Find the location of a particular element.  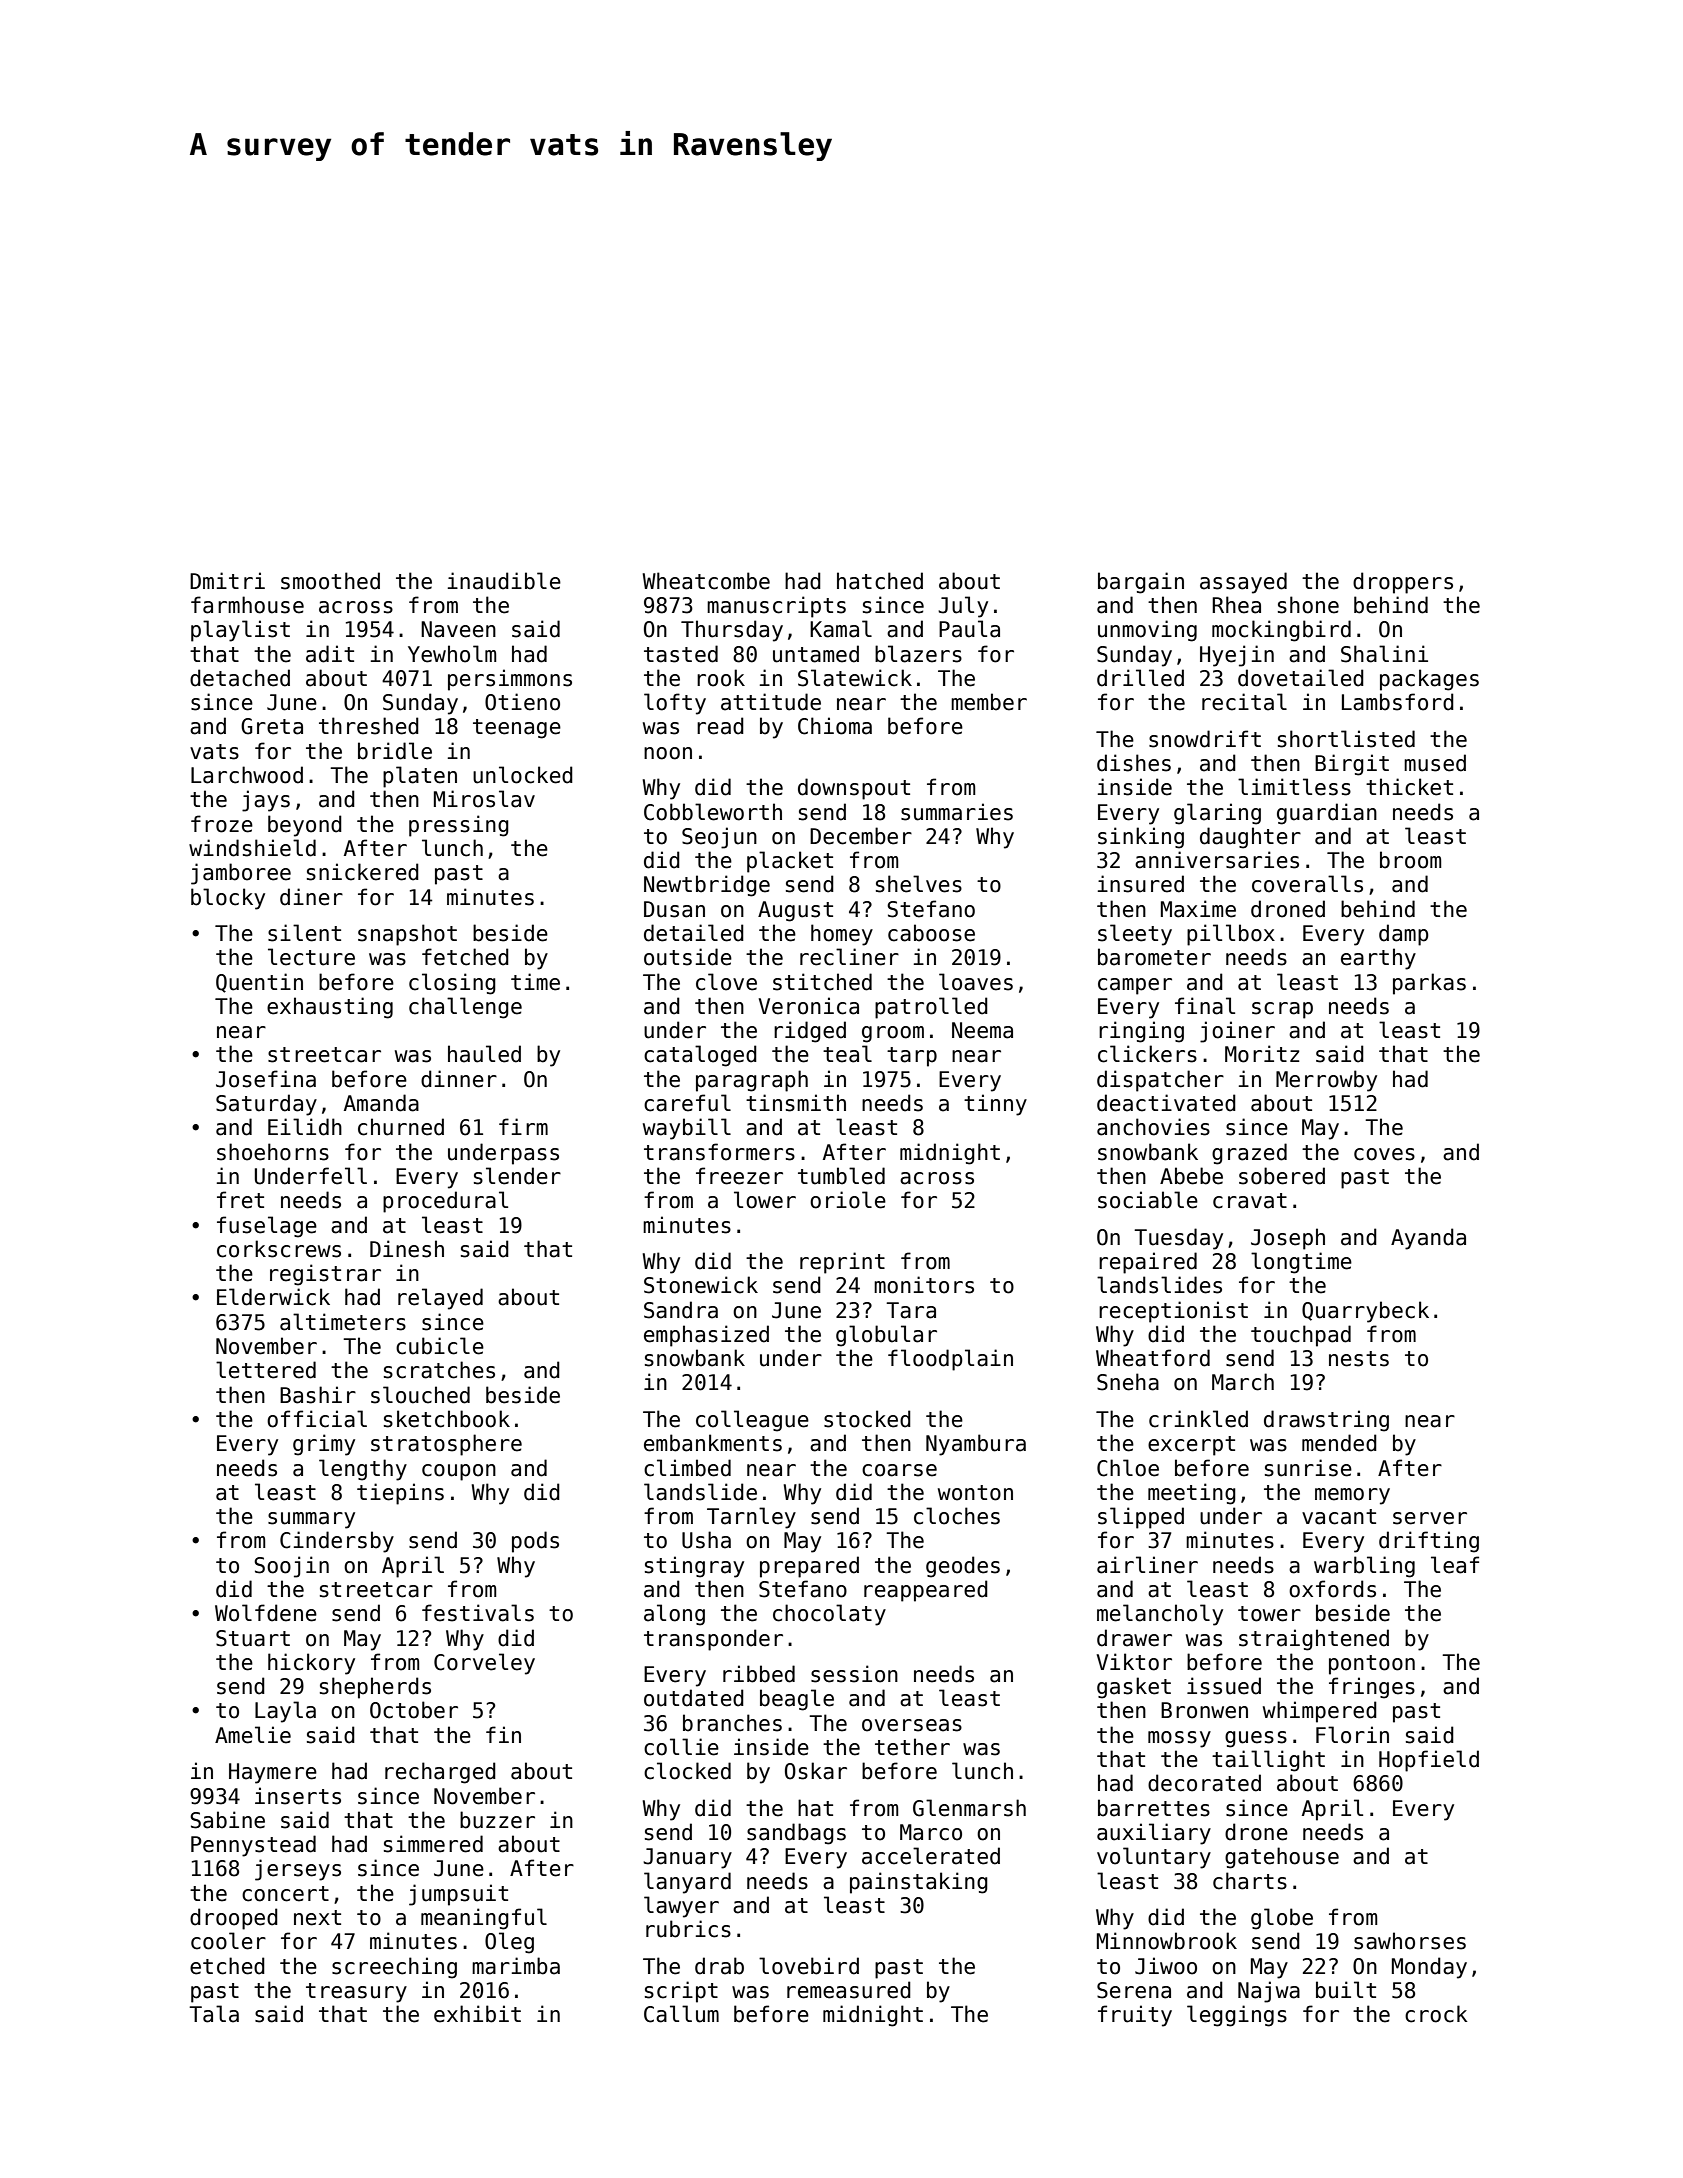

Callum is located at coordinates (681, 2014).
